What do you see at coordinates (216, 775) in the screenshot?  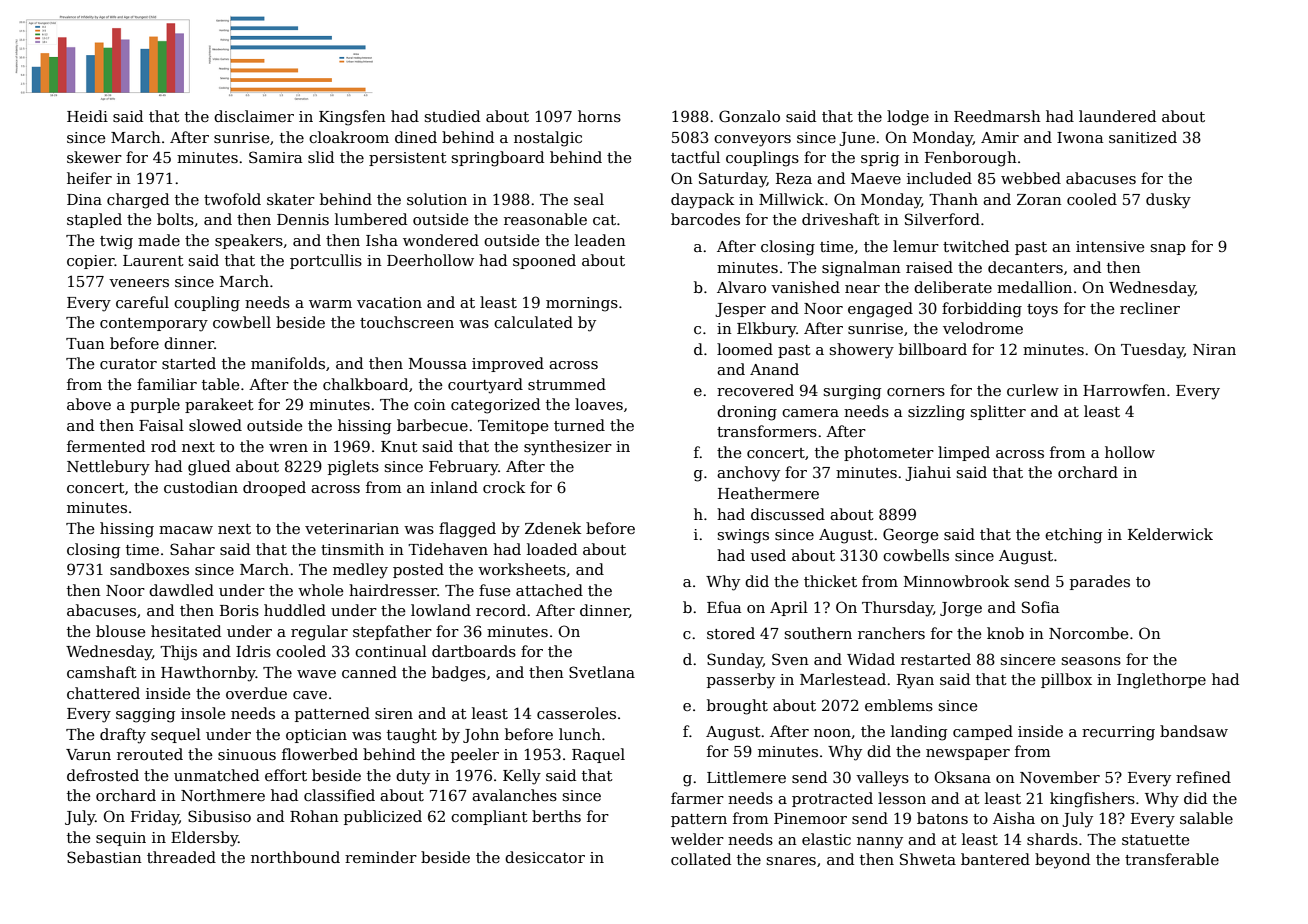 I see `unmatched` at bounding box center [216, 775].
